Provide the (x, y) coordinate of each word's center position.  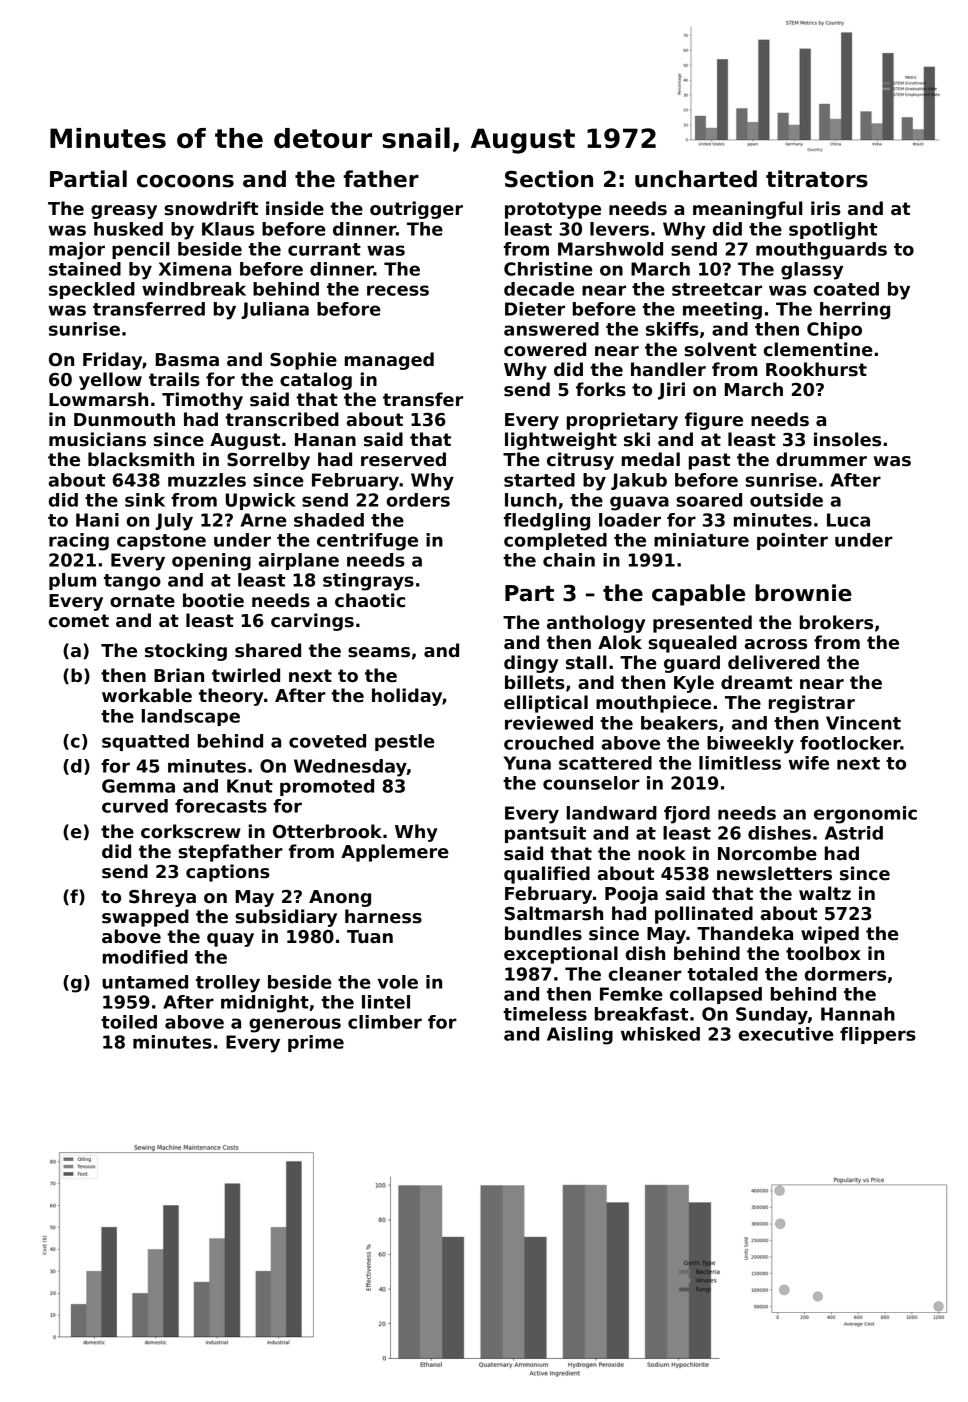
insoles (847, 439)
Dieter (535, 309)
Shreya (162, 898)
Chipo (834, 330)
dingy (531, 664)
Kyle (694, 684)
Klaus (228, 229)
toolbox (823, 953)
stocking (186, 652)
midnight (265, 1004)
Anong (340, 898)
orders (418, 500)
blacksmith (141, 459)
